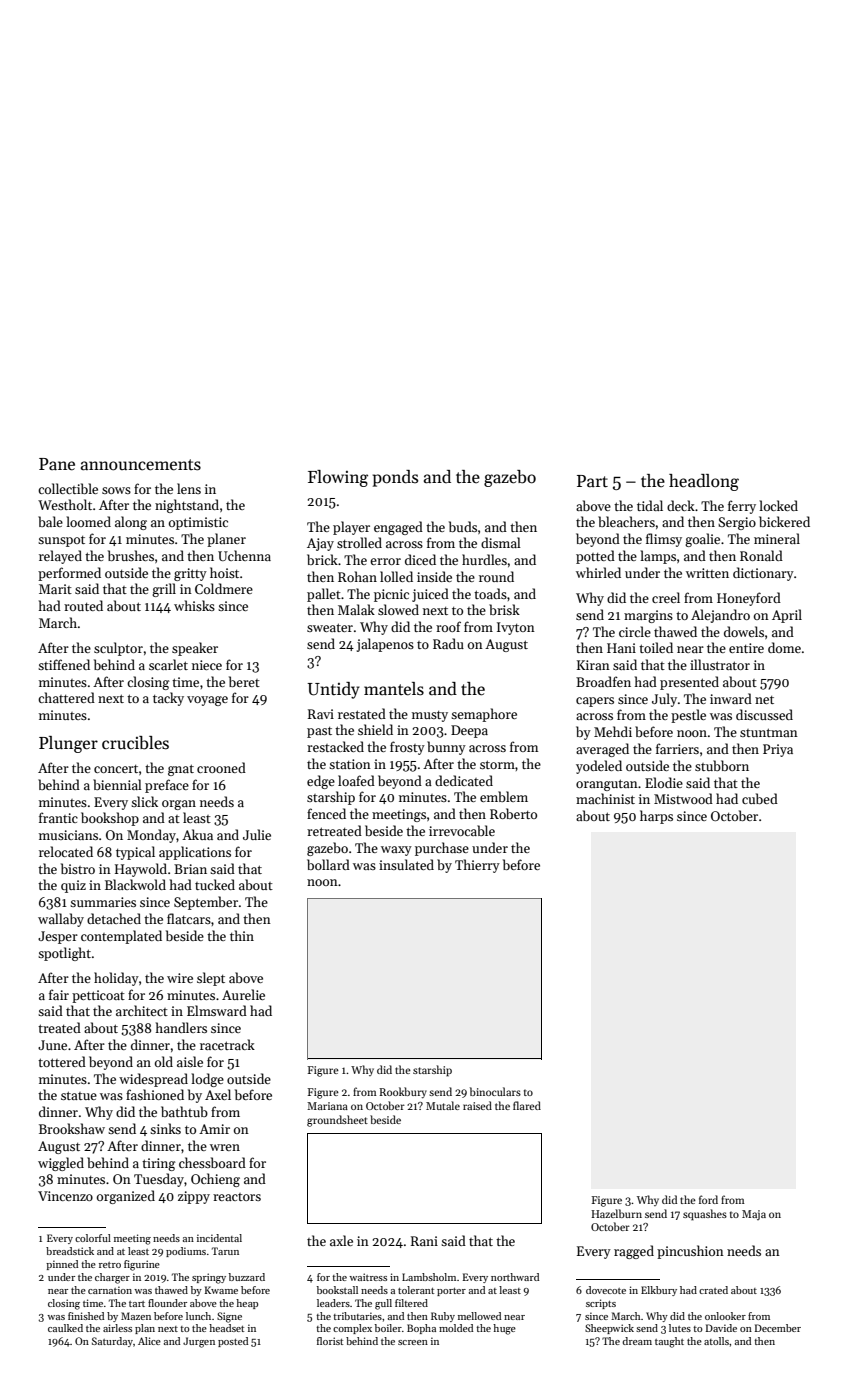 The height and width of the screenshot is (1400, 849). I want to click on Part, so click(592, 481).
